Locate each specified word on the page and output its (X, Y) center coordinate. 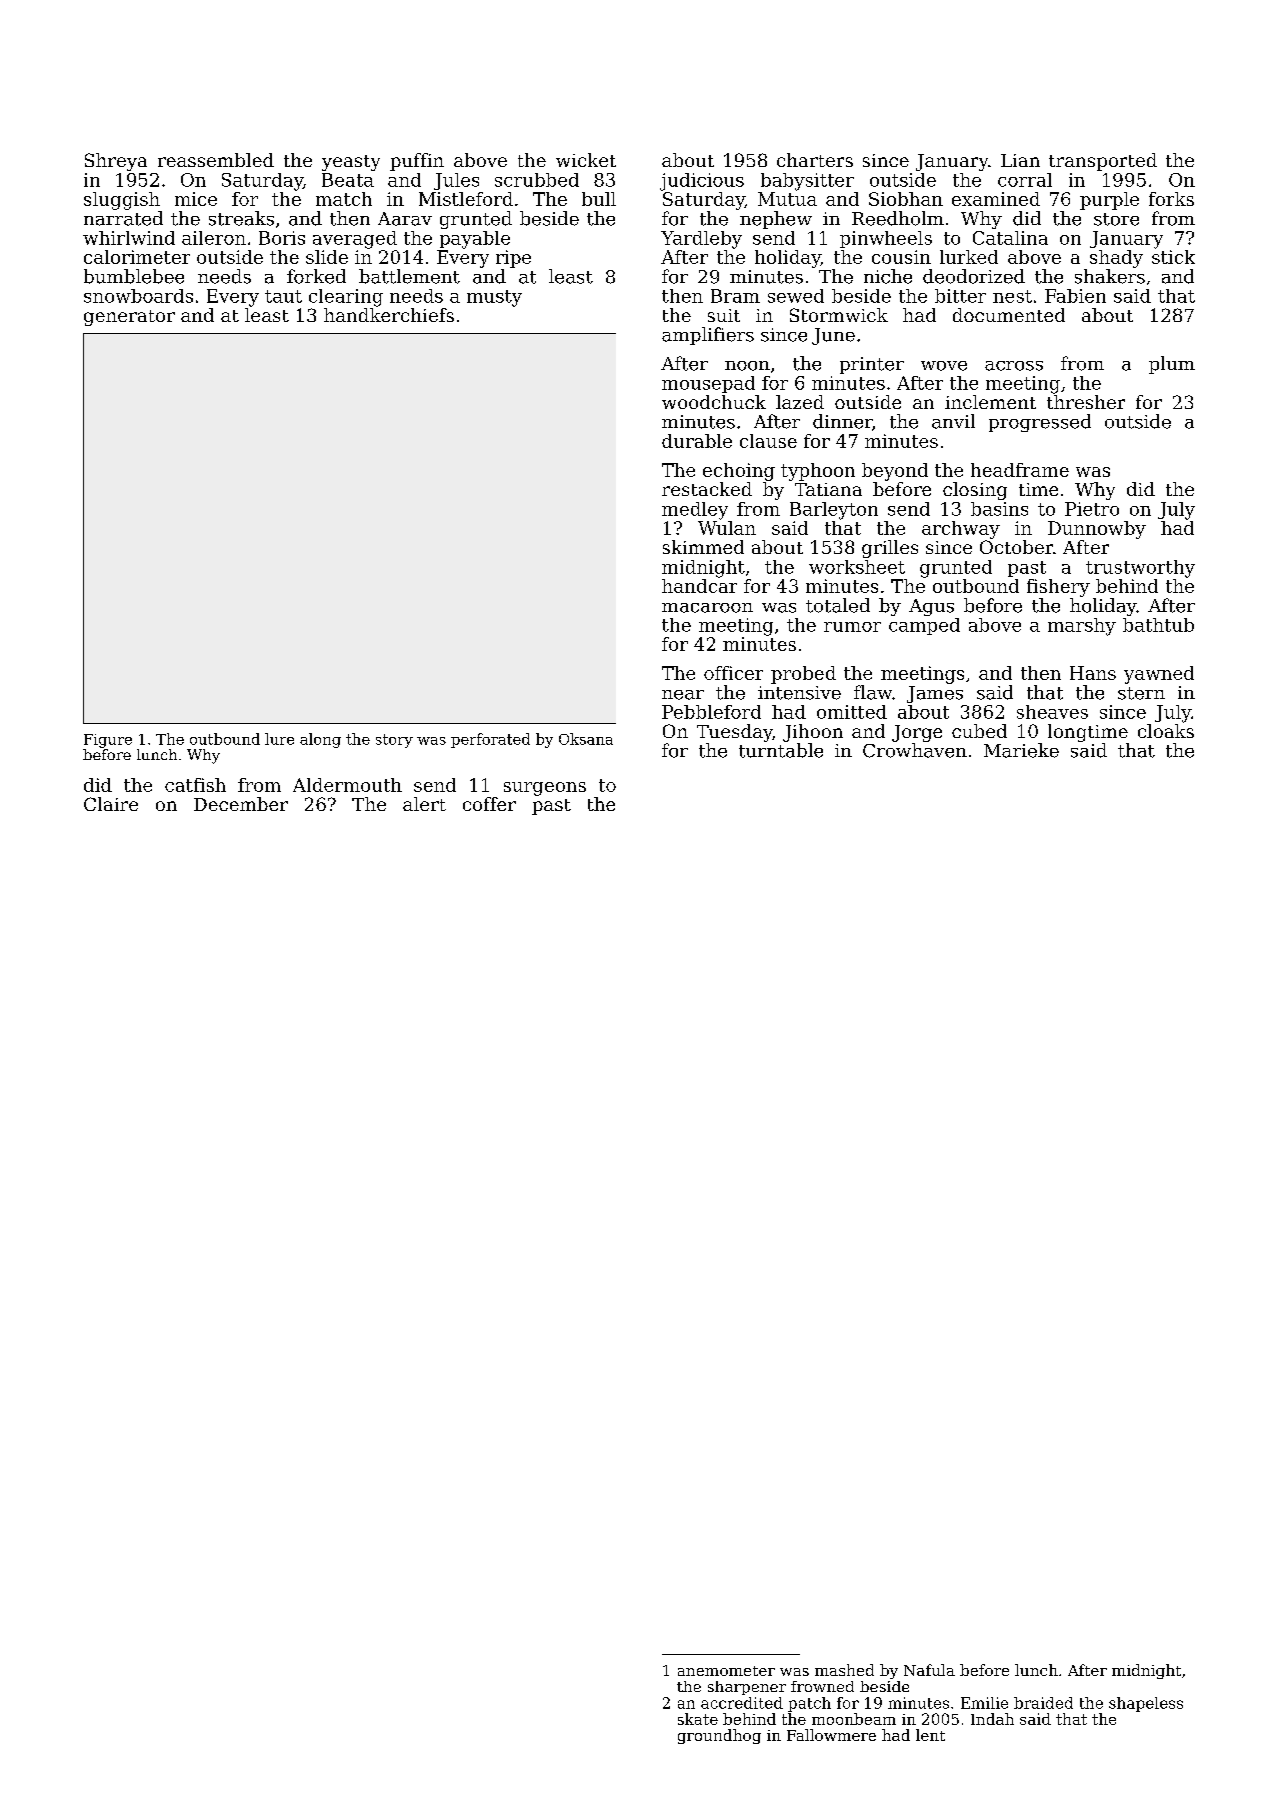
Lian (1020, 160)
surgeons (545, 789)
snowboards (138, 296)
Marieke (1021, 750)
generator (129, 318)
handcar (699, 586)
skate (698, 1719)
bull (599, 199)
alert (424, 804)
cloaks (1166, 731)
